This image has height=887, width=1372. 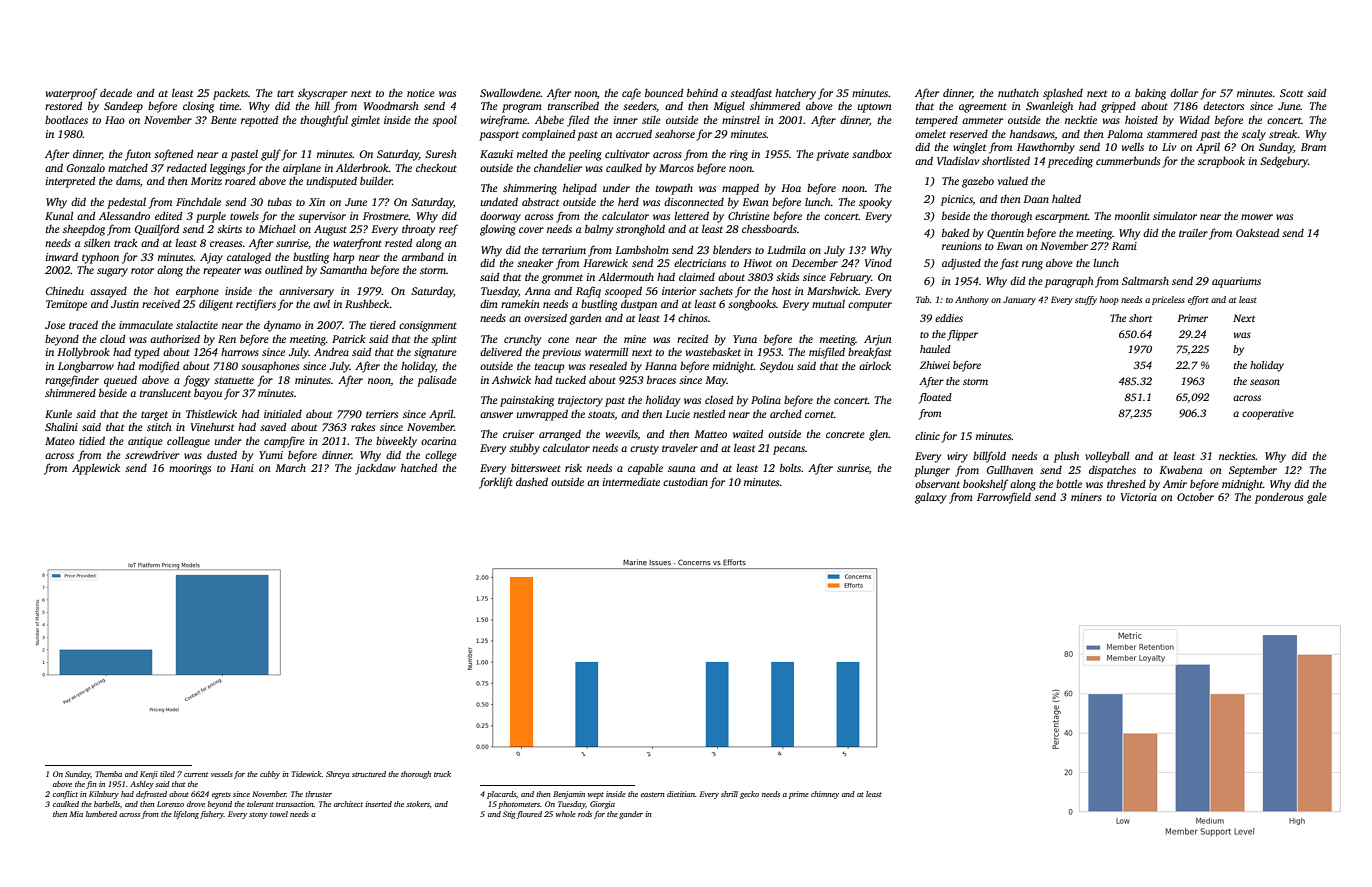 What do you see at coordinates (729, 107) in the image?
I see `Miguel` at bounding box center [729, 107].
